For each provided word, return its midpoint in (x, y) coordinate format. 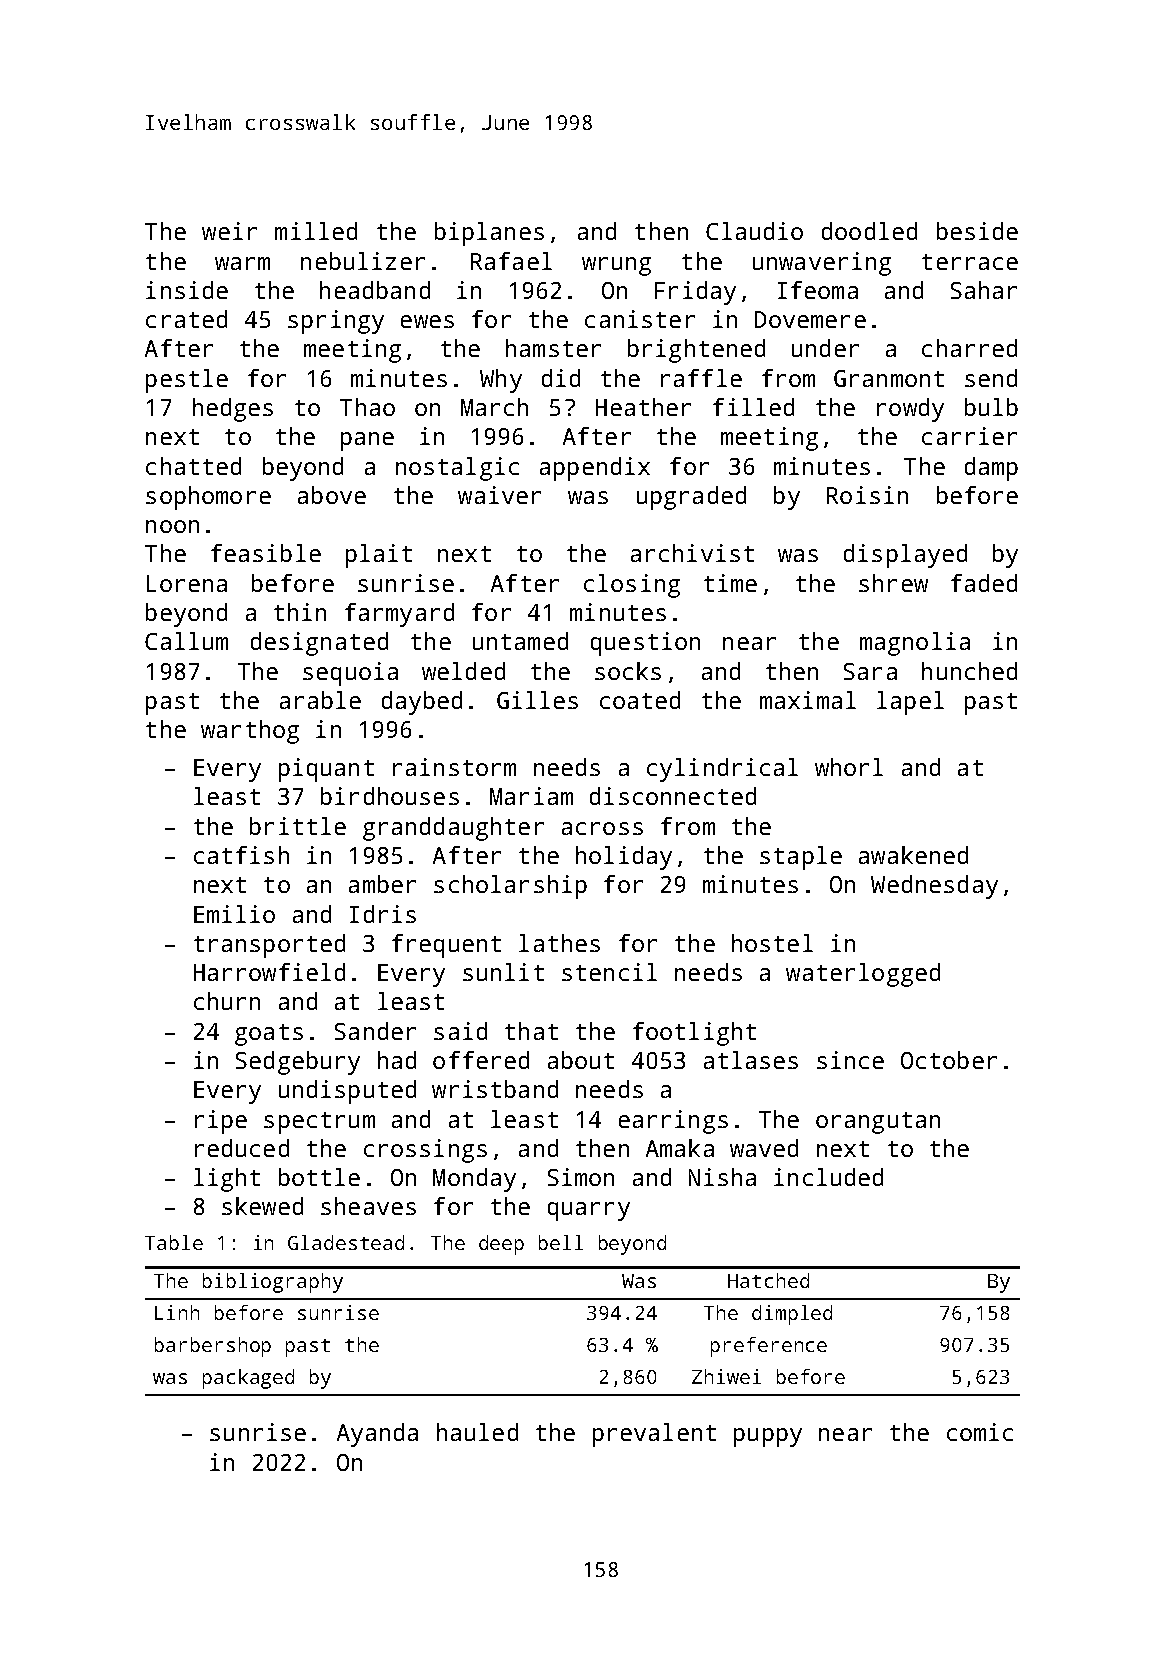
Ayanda (377, 1435)
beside (977, 231)
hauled (477, 1432)
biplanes (489, 234)
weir (229, 231)
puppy (768, 1437)
